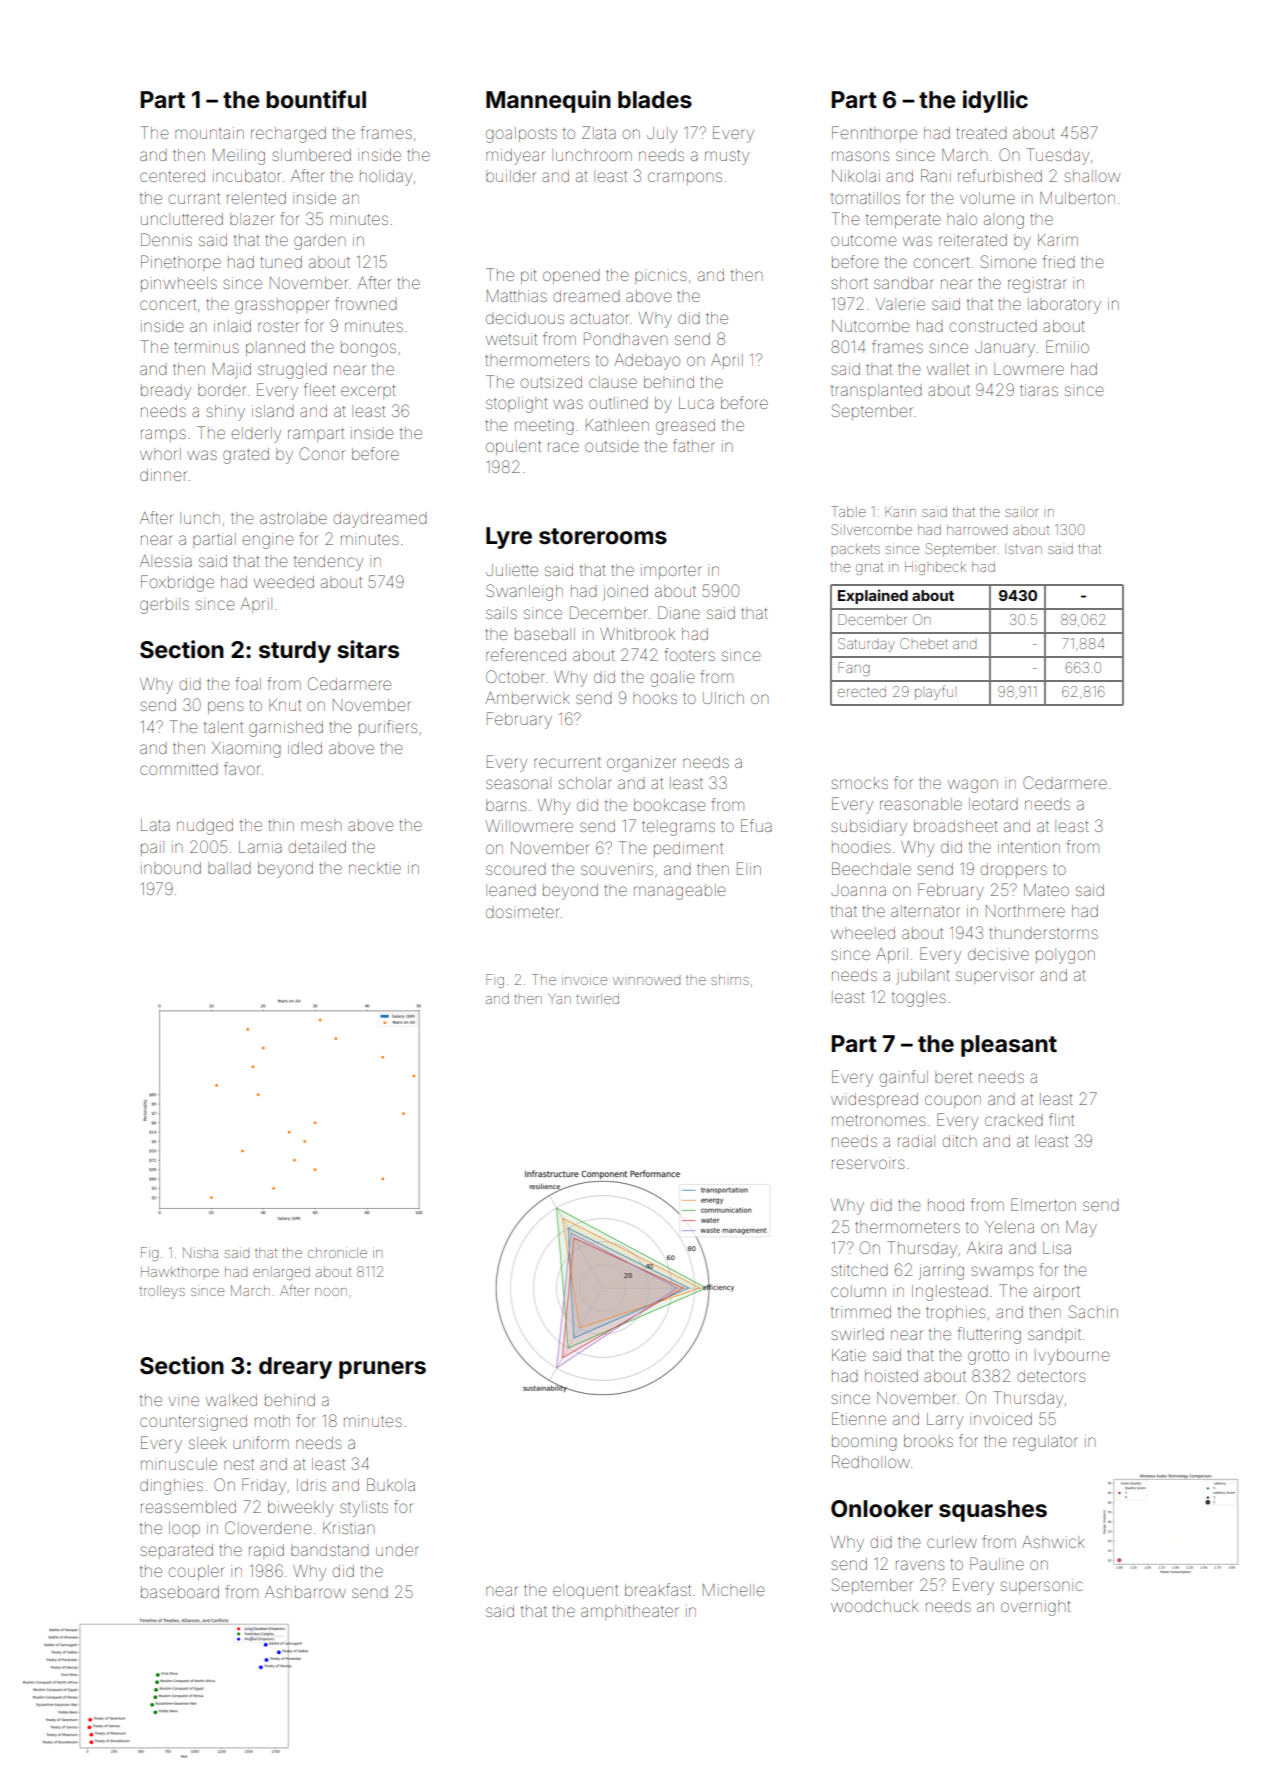 The image size is (1262, 1785). What do you see at coordinates (630, 1612) in the image?
I see `amphitheater` at bounding box center [630, 1612].
